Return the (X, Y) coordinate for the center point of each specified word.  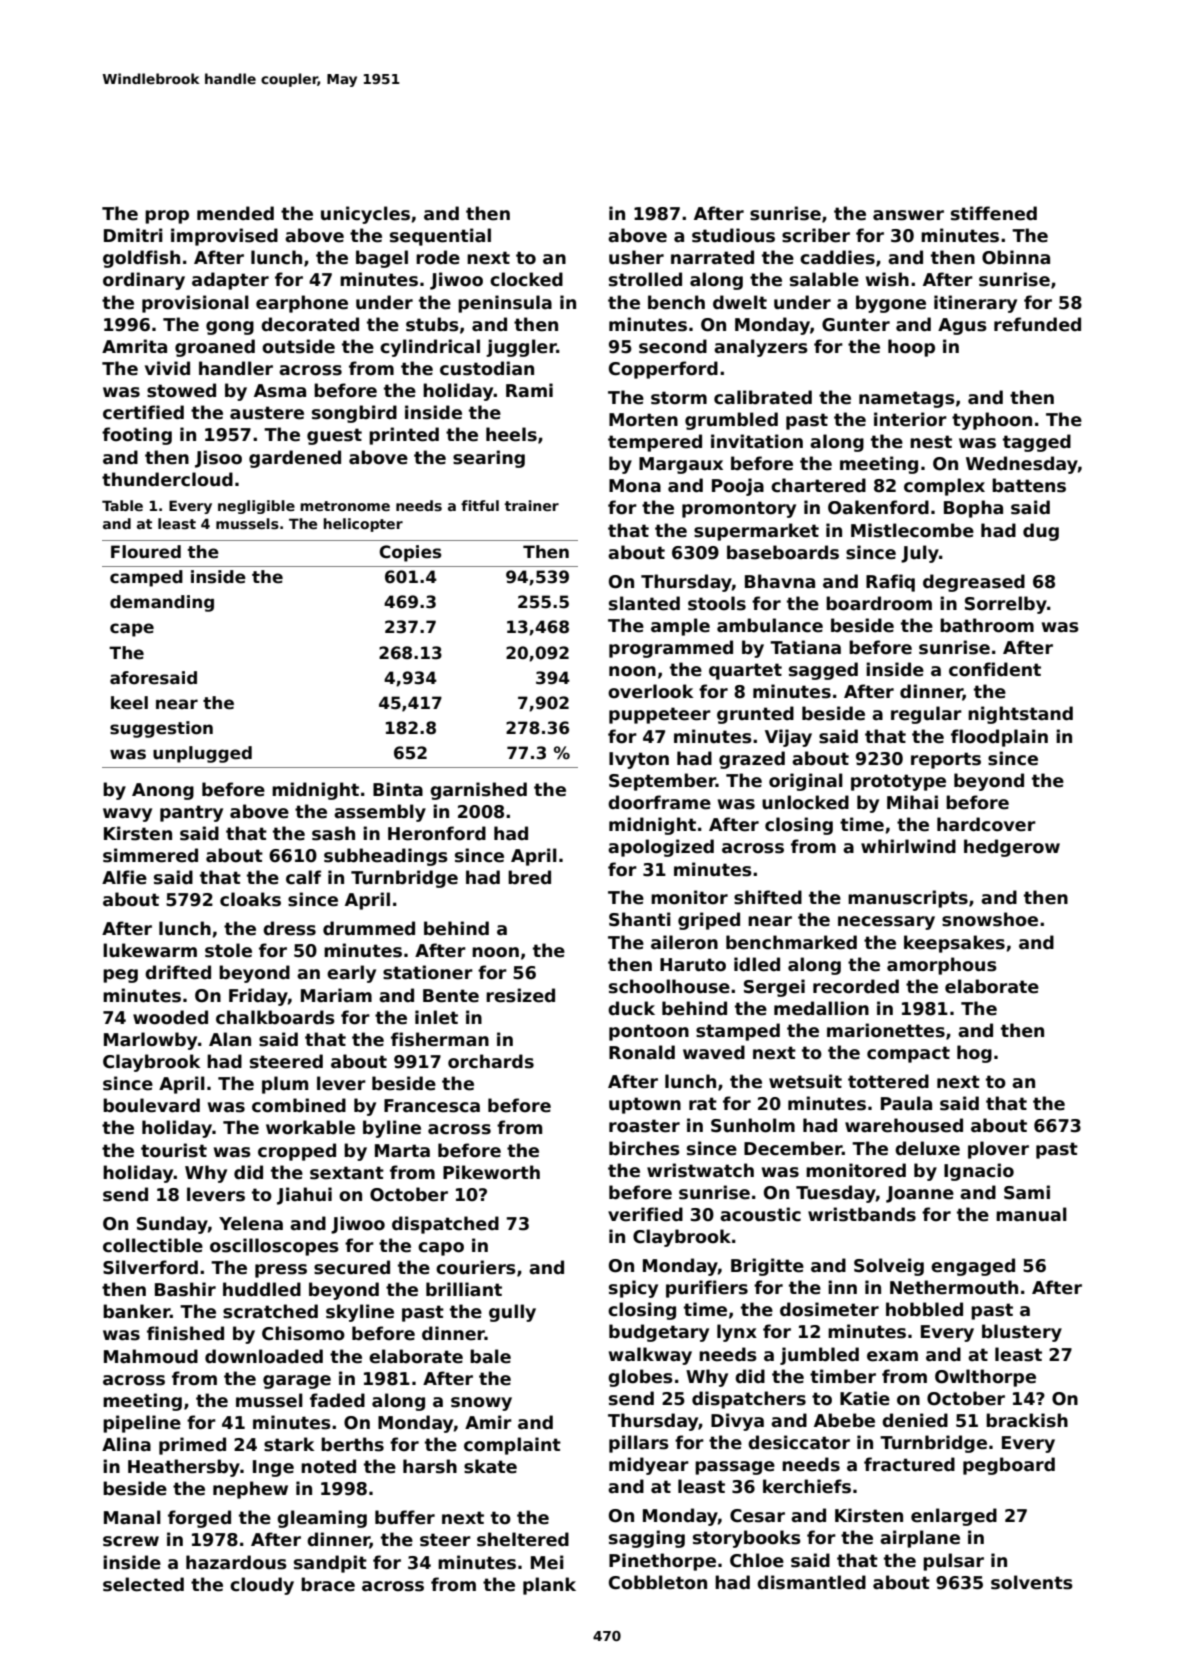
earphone (302, 304)
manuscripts (908, 899)
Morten (643, 420)
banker (136, 1311)
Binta (398, 789)
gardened (295, 459)
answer (908, 215)
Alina (126, 1444)
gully (512, 1313)
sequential (440, 237)
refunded (1037, 324)
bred (529, 877)
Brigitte (767, 1267)
